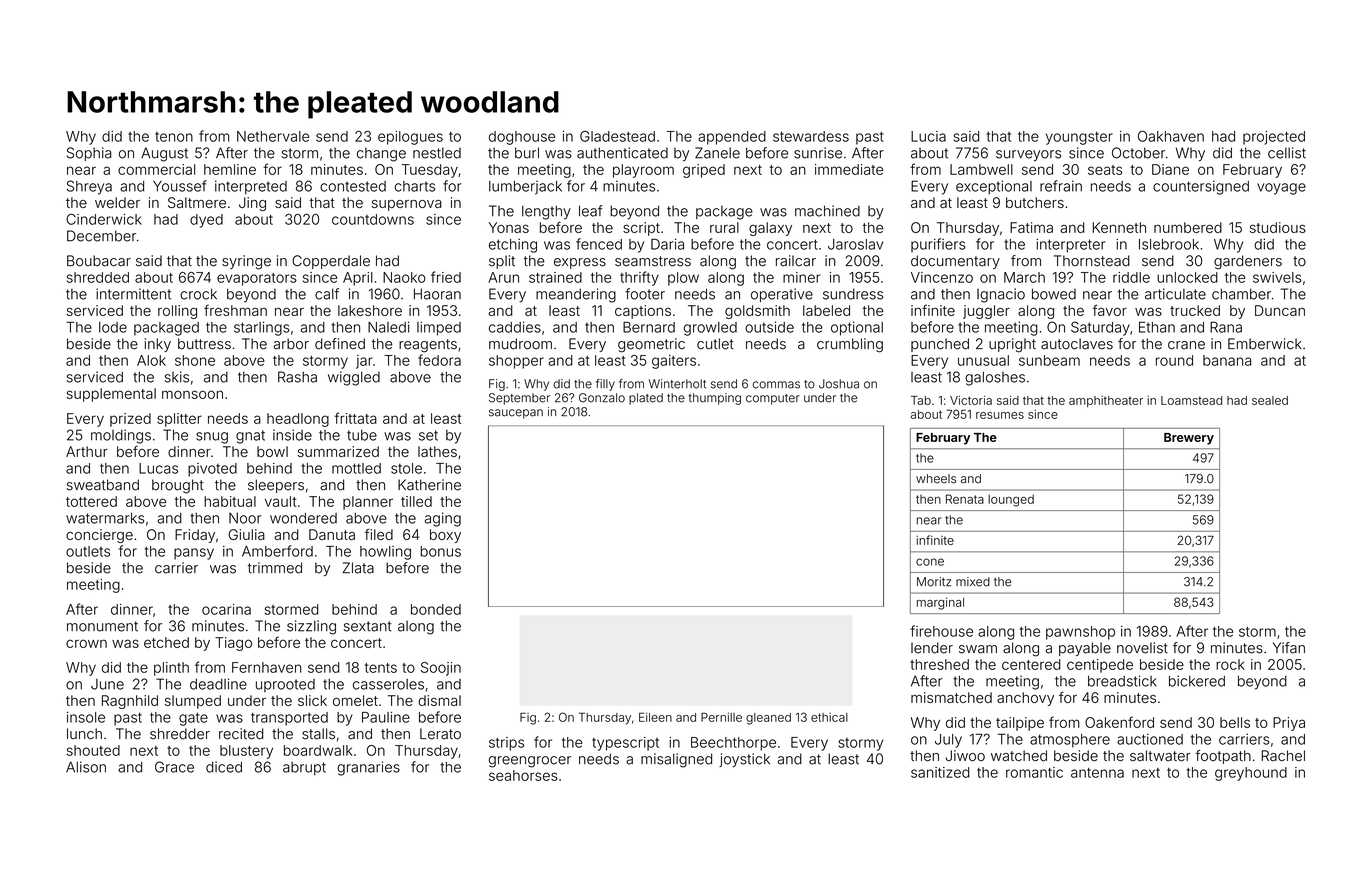 Image resolution: width=1372 pixels, height=887 pixels. I want to click on interpreted, so click(251, 187).
